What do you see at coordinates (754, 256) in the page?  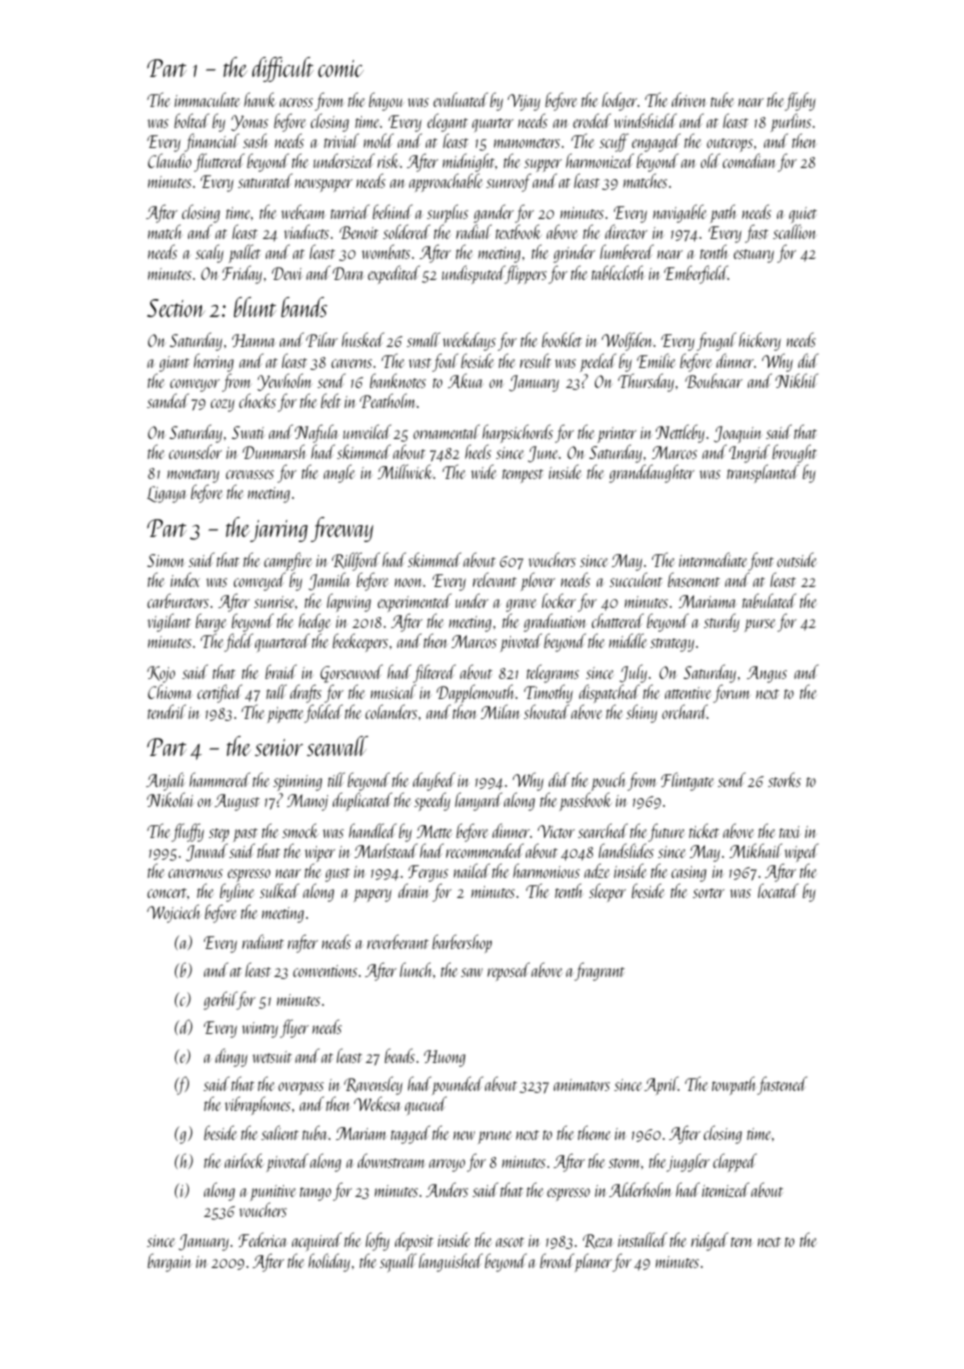 I see `estuary` at bounding box center [754, 256].
